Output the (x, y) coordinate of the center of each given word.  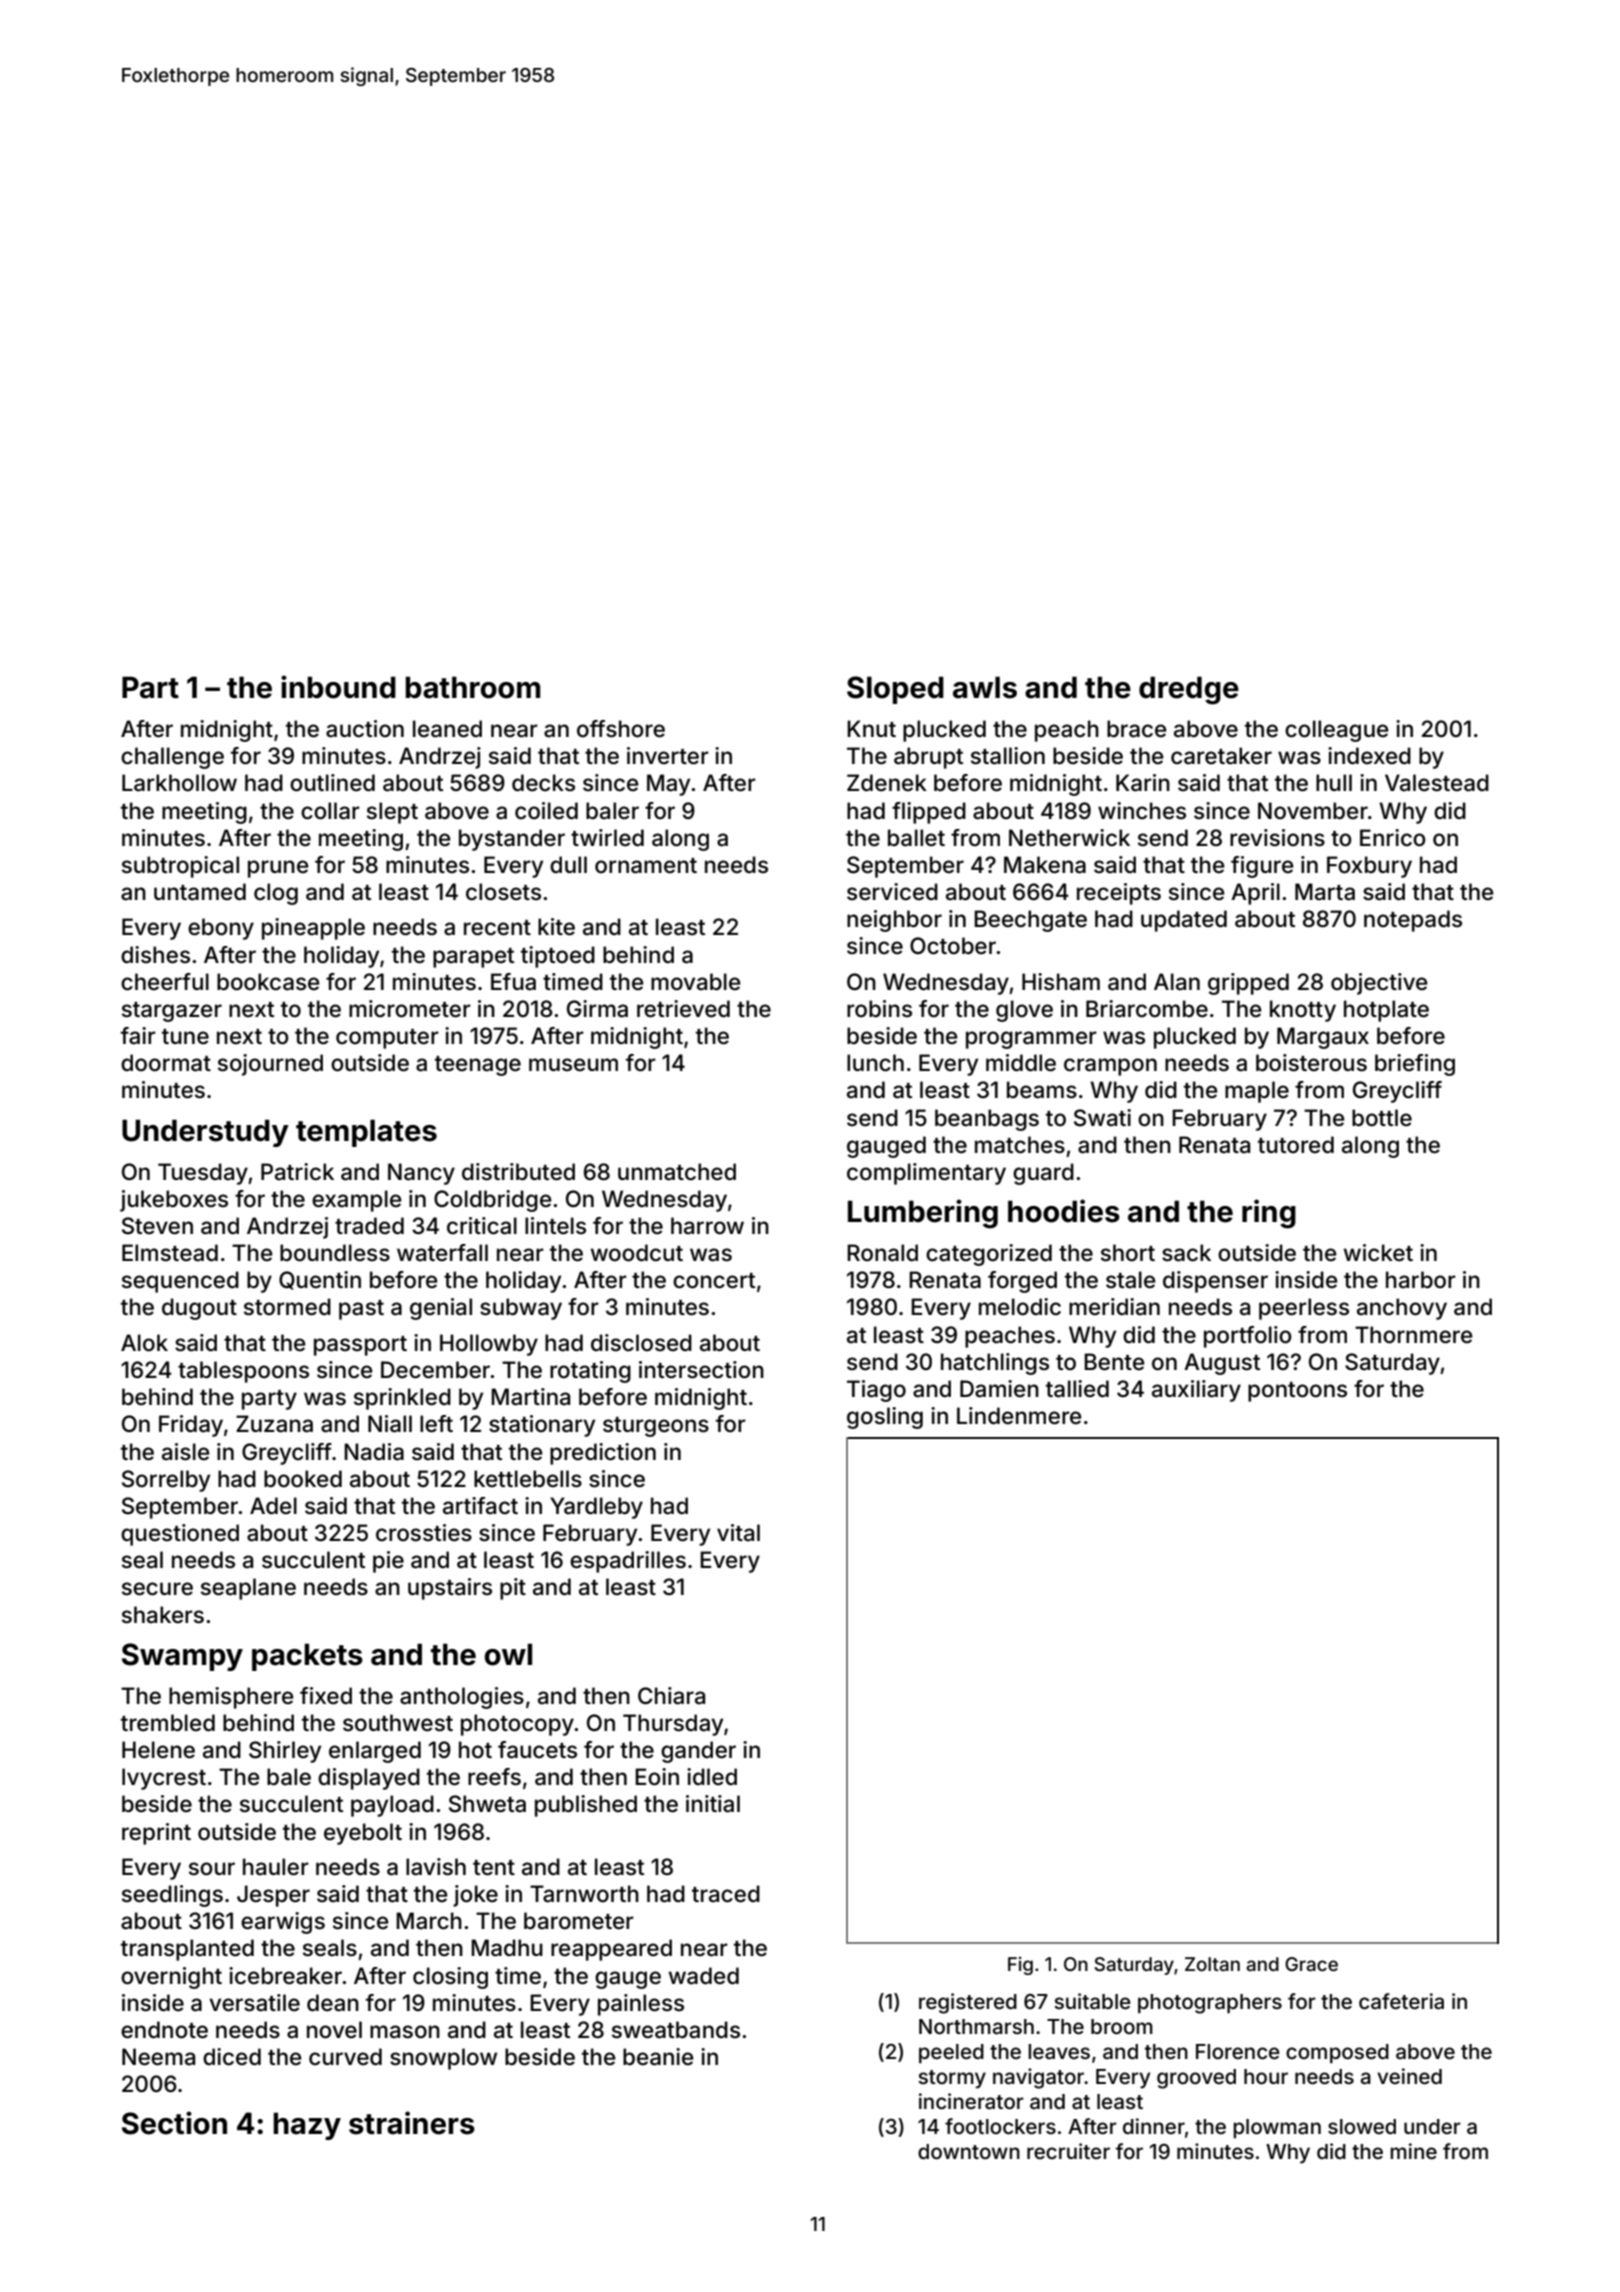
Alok (144, 1343)
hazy (307, 2126)
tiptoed (558, 957)
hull (1334, 782)
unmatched (677, 1172)
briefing (1415, 1065)
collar (330, 811)
